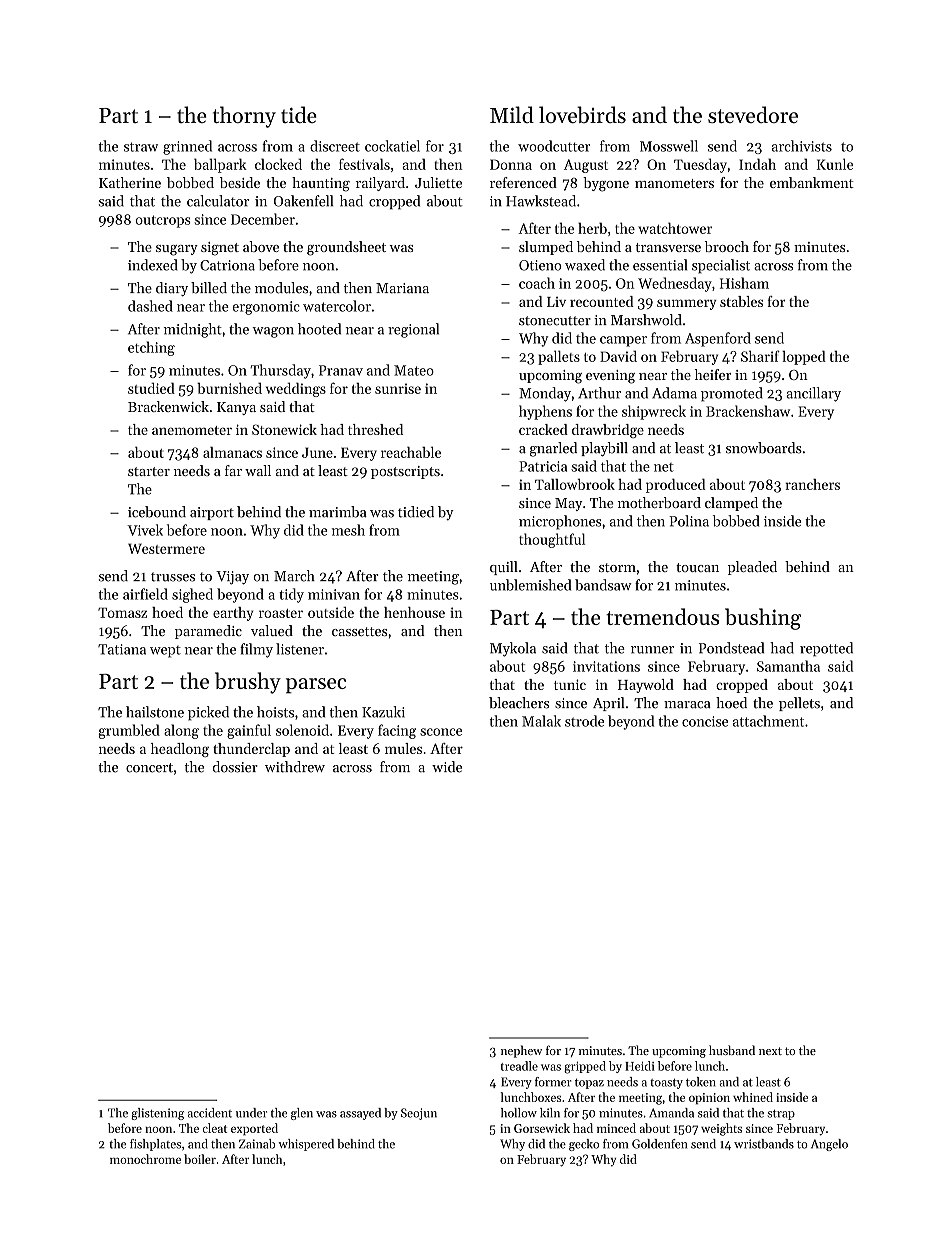 The width and height of the screenshot is (952, 1233). I want to click on Kunle, so click(835, 164).
